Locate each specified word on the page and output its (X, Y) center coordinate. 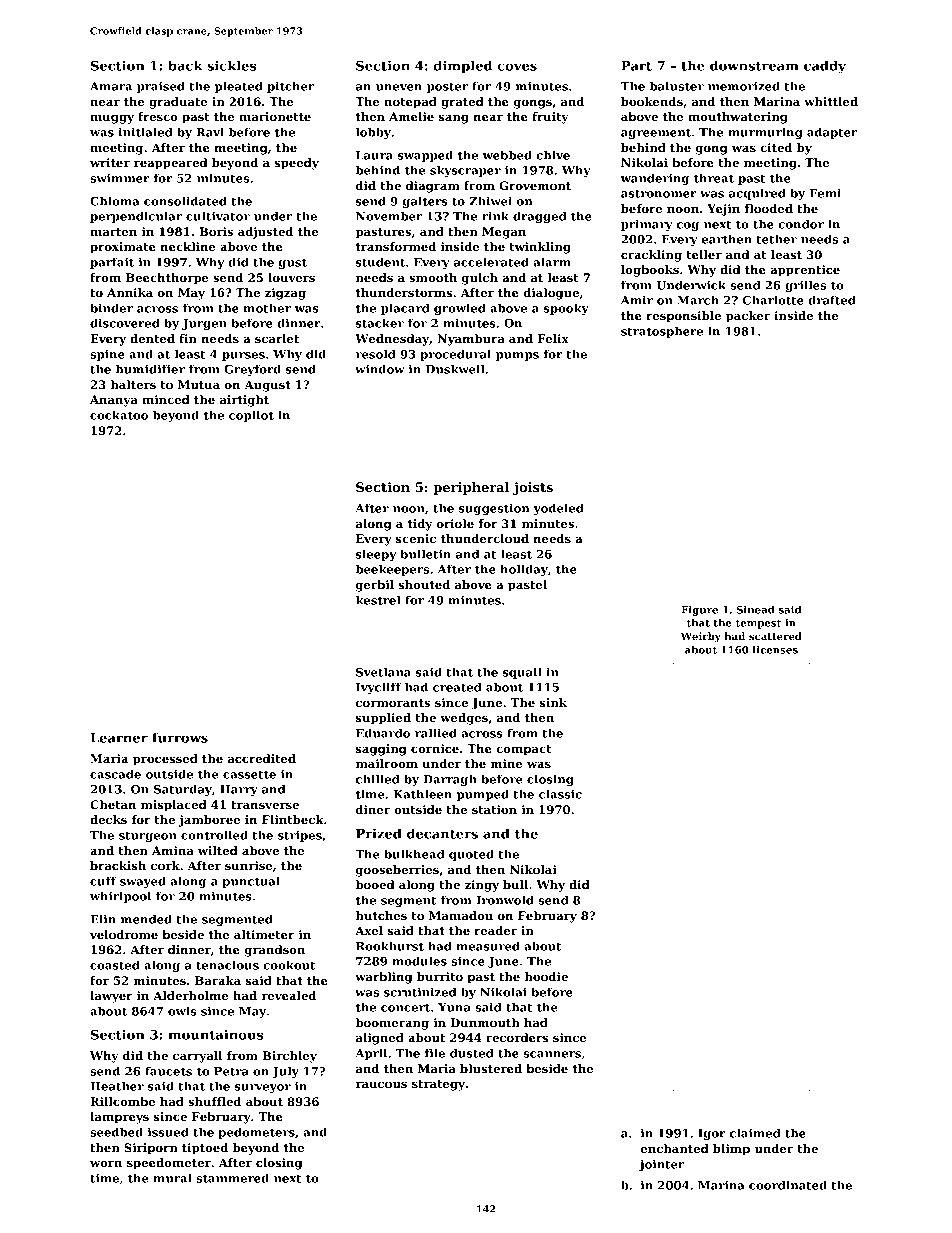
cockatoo (119, 415)
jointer (662, 1165)
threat (714, 178)
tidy (420, 525)
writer (110, 162)
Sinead (756, 610)
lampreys (119, 1118)
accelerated (491, 262)
